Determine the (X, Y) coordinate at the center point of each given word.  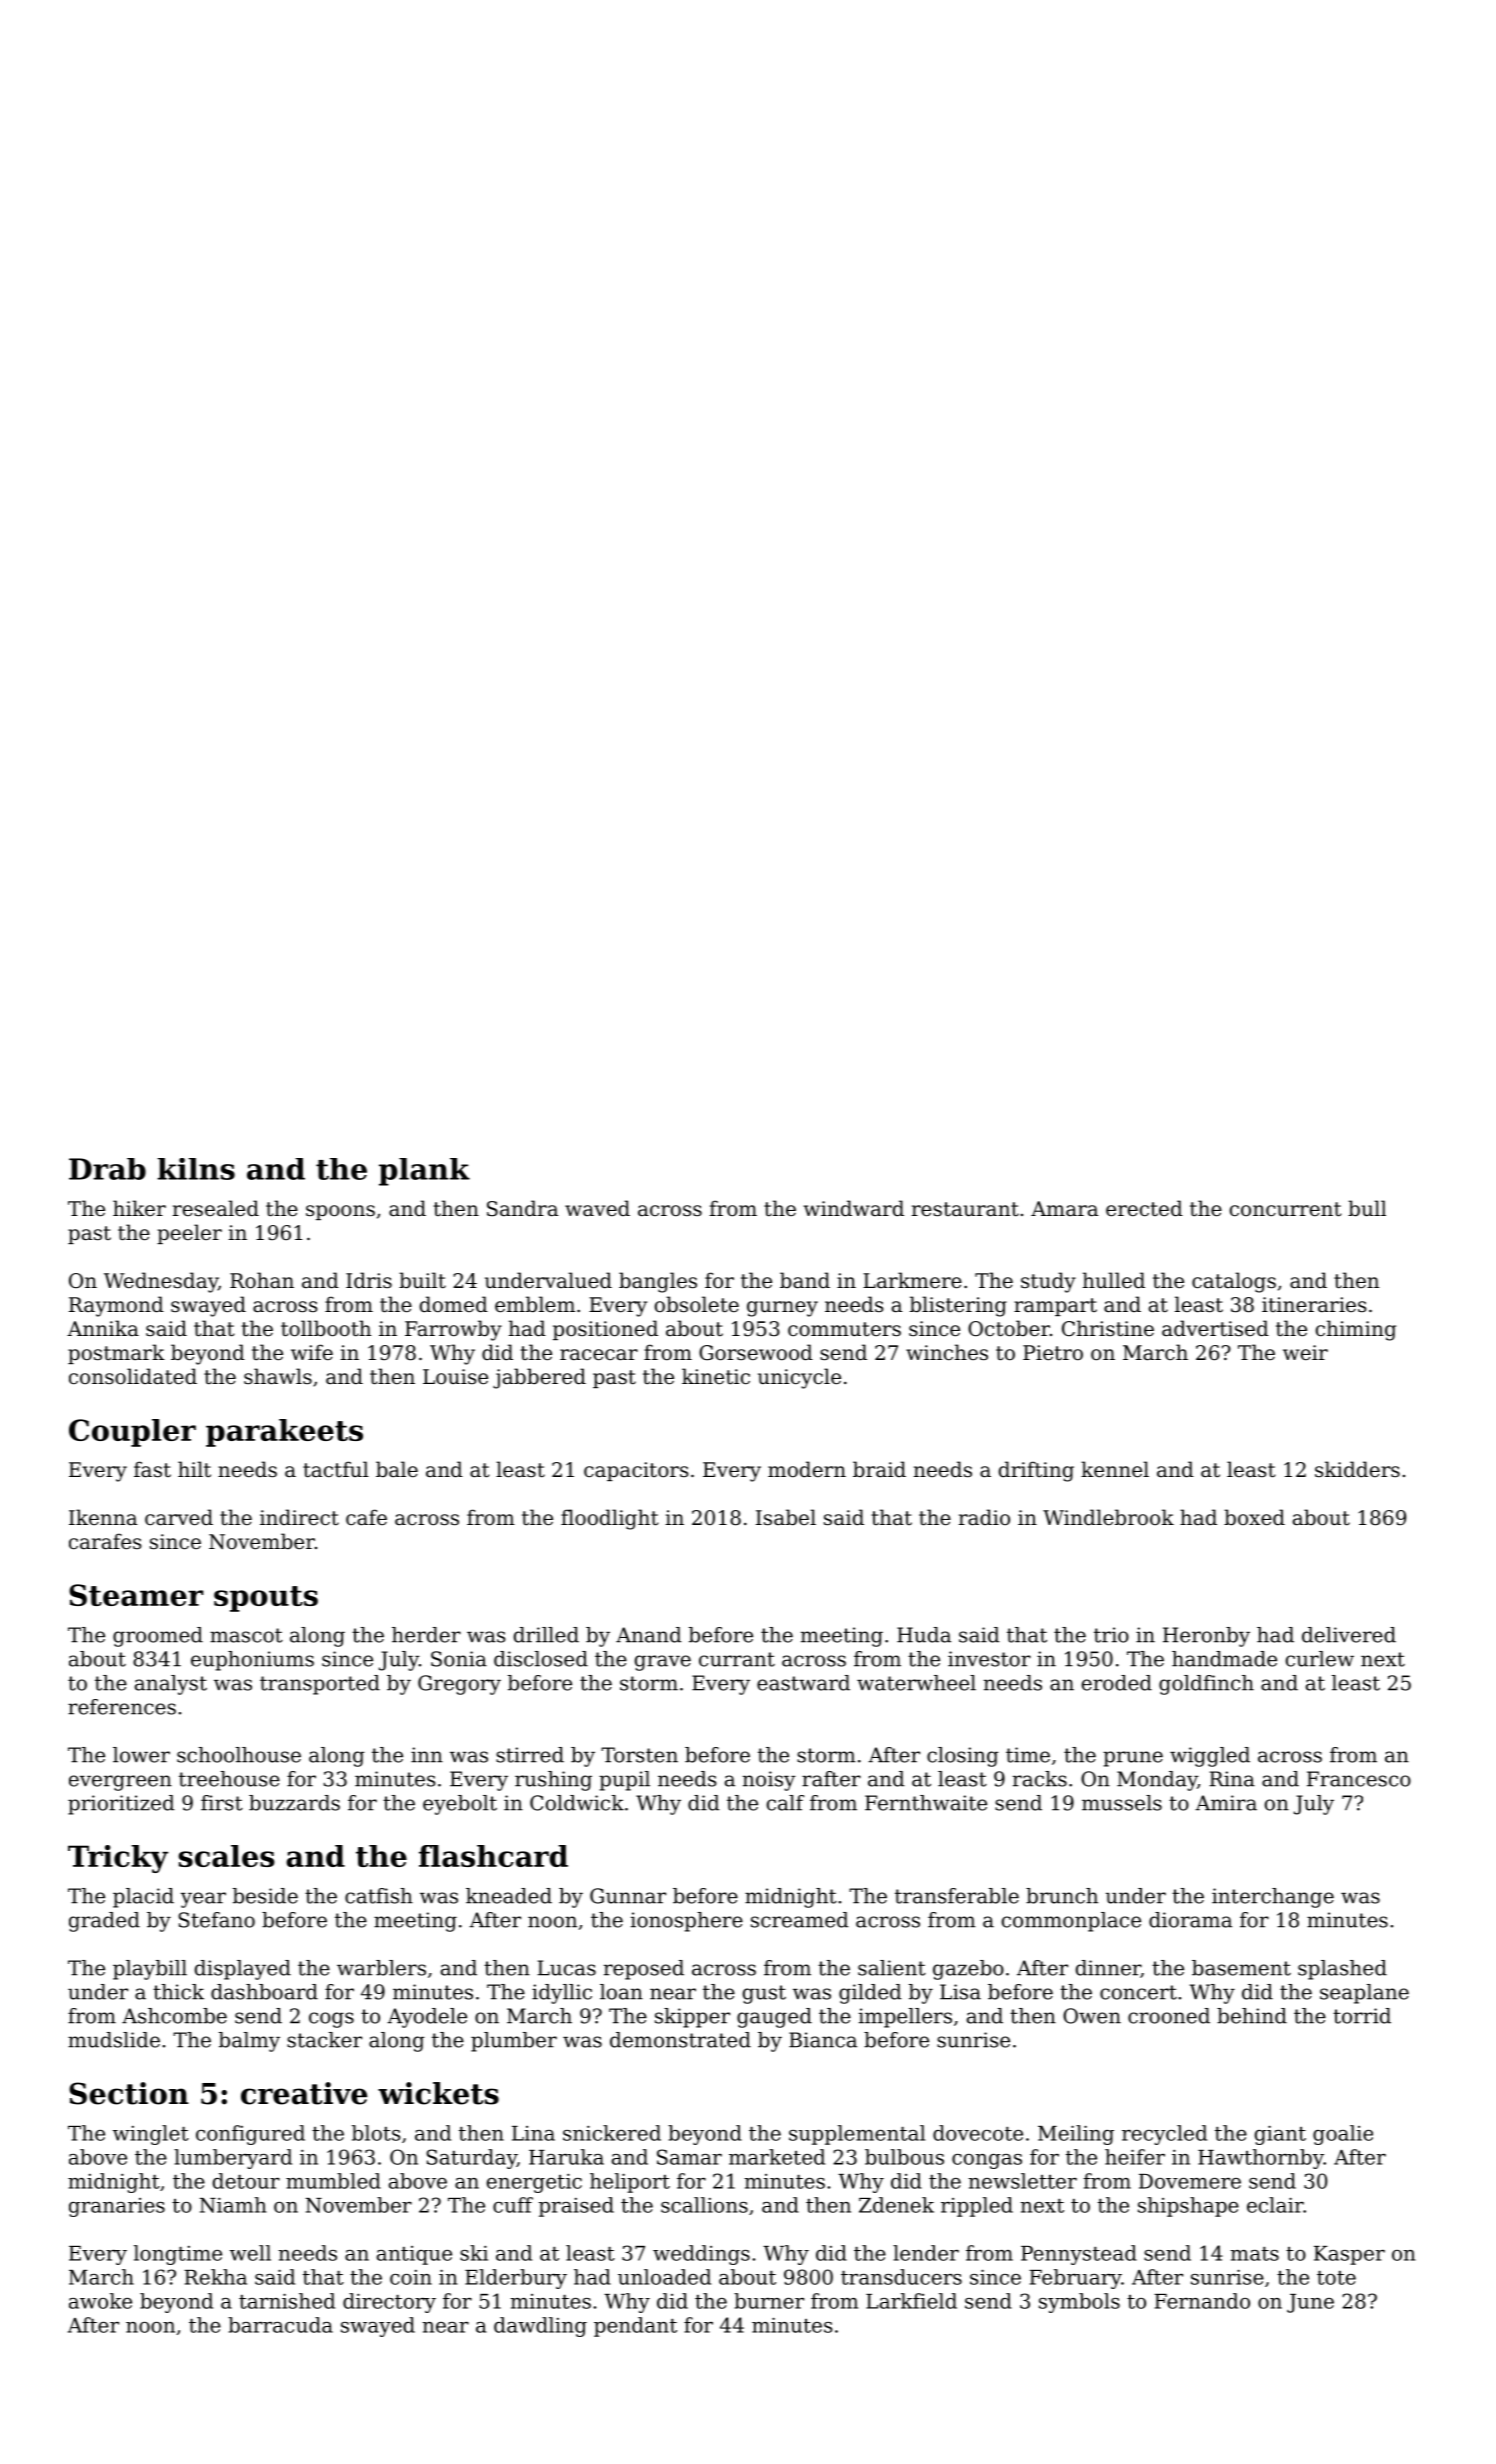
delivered (1349, 1635)
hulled (1114, 1280)
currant (737, 1659)
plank (424, 1172)
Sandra (522, 1208)
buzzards (294, 1803)
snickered (612, 2133)
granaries (117, 2207)
